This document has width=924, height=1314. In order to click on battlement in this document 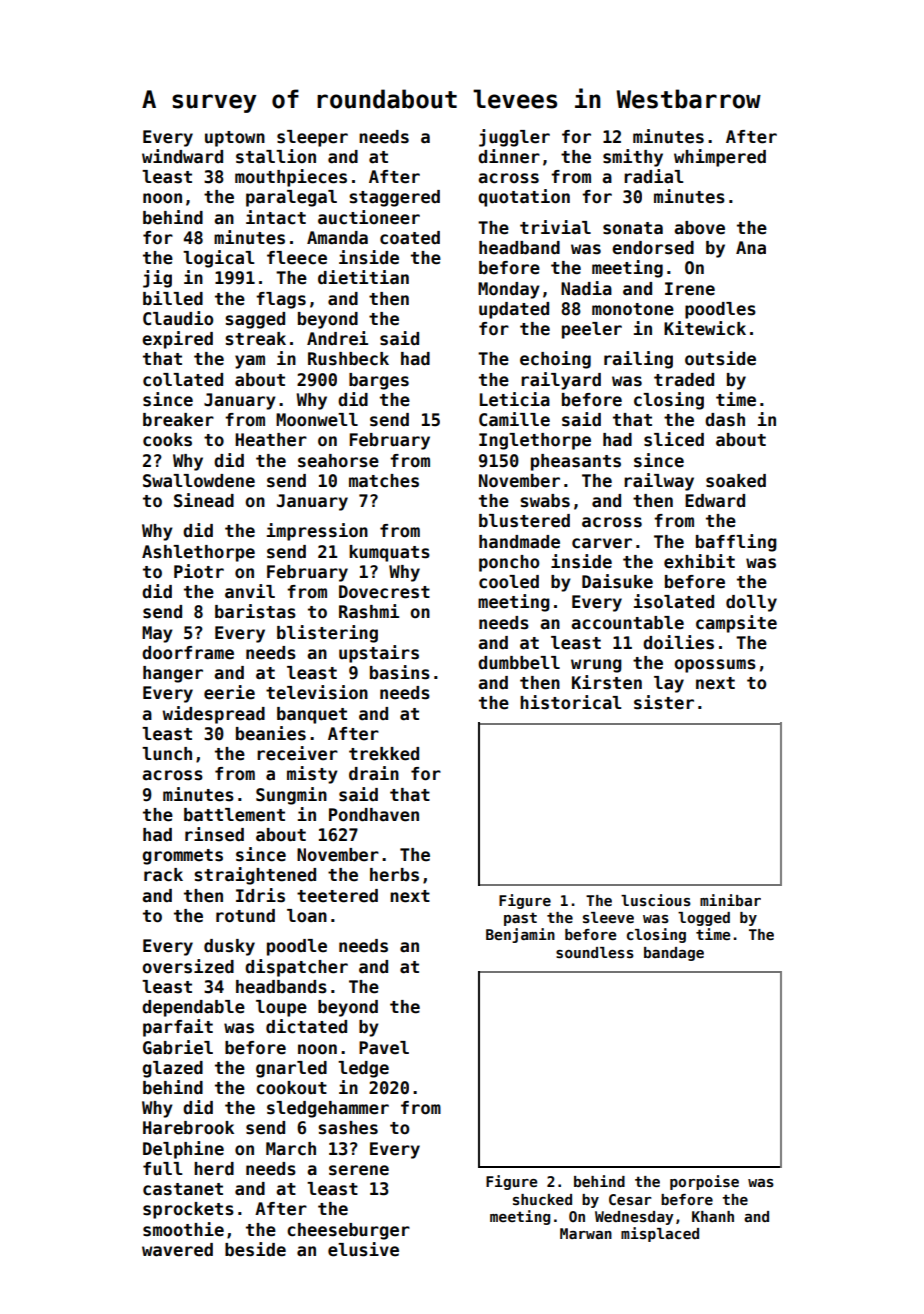, I will do `click(234, 815)`.
